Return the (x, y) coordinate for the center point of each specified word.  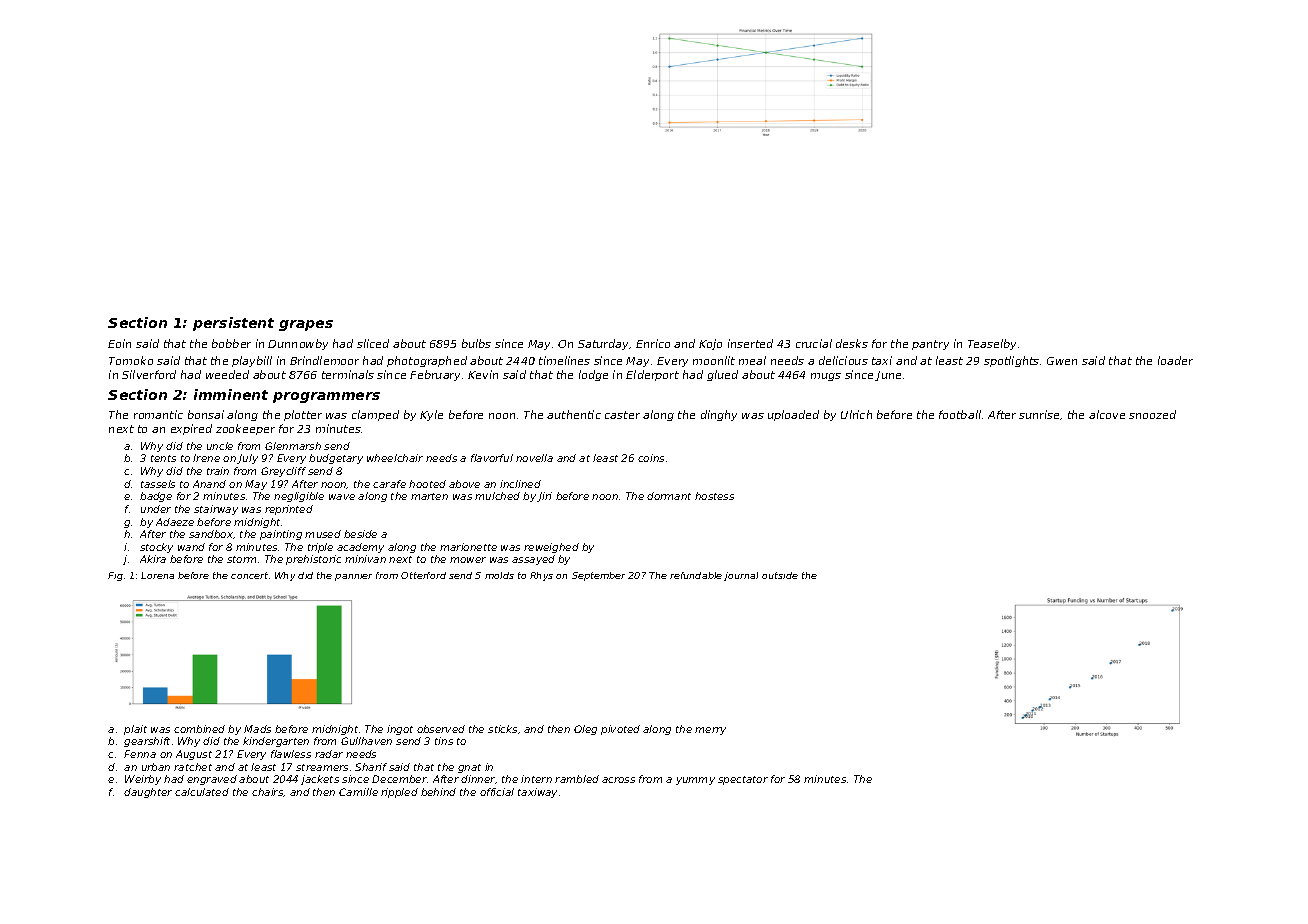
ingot (400, 730)
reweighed (551, 548)
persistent (233, 324)
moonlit (714, 360)
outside (780, 575)
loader (1175, 360)
